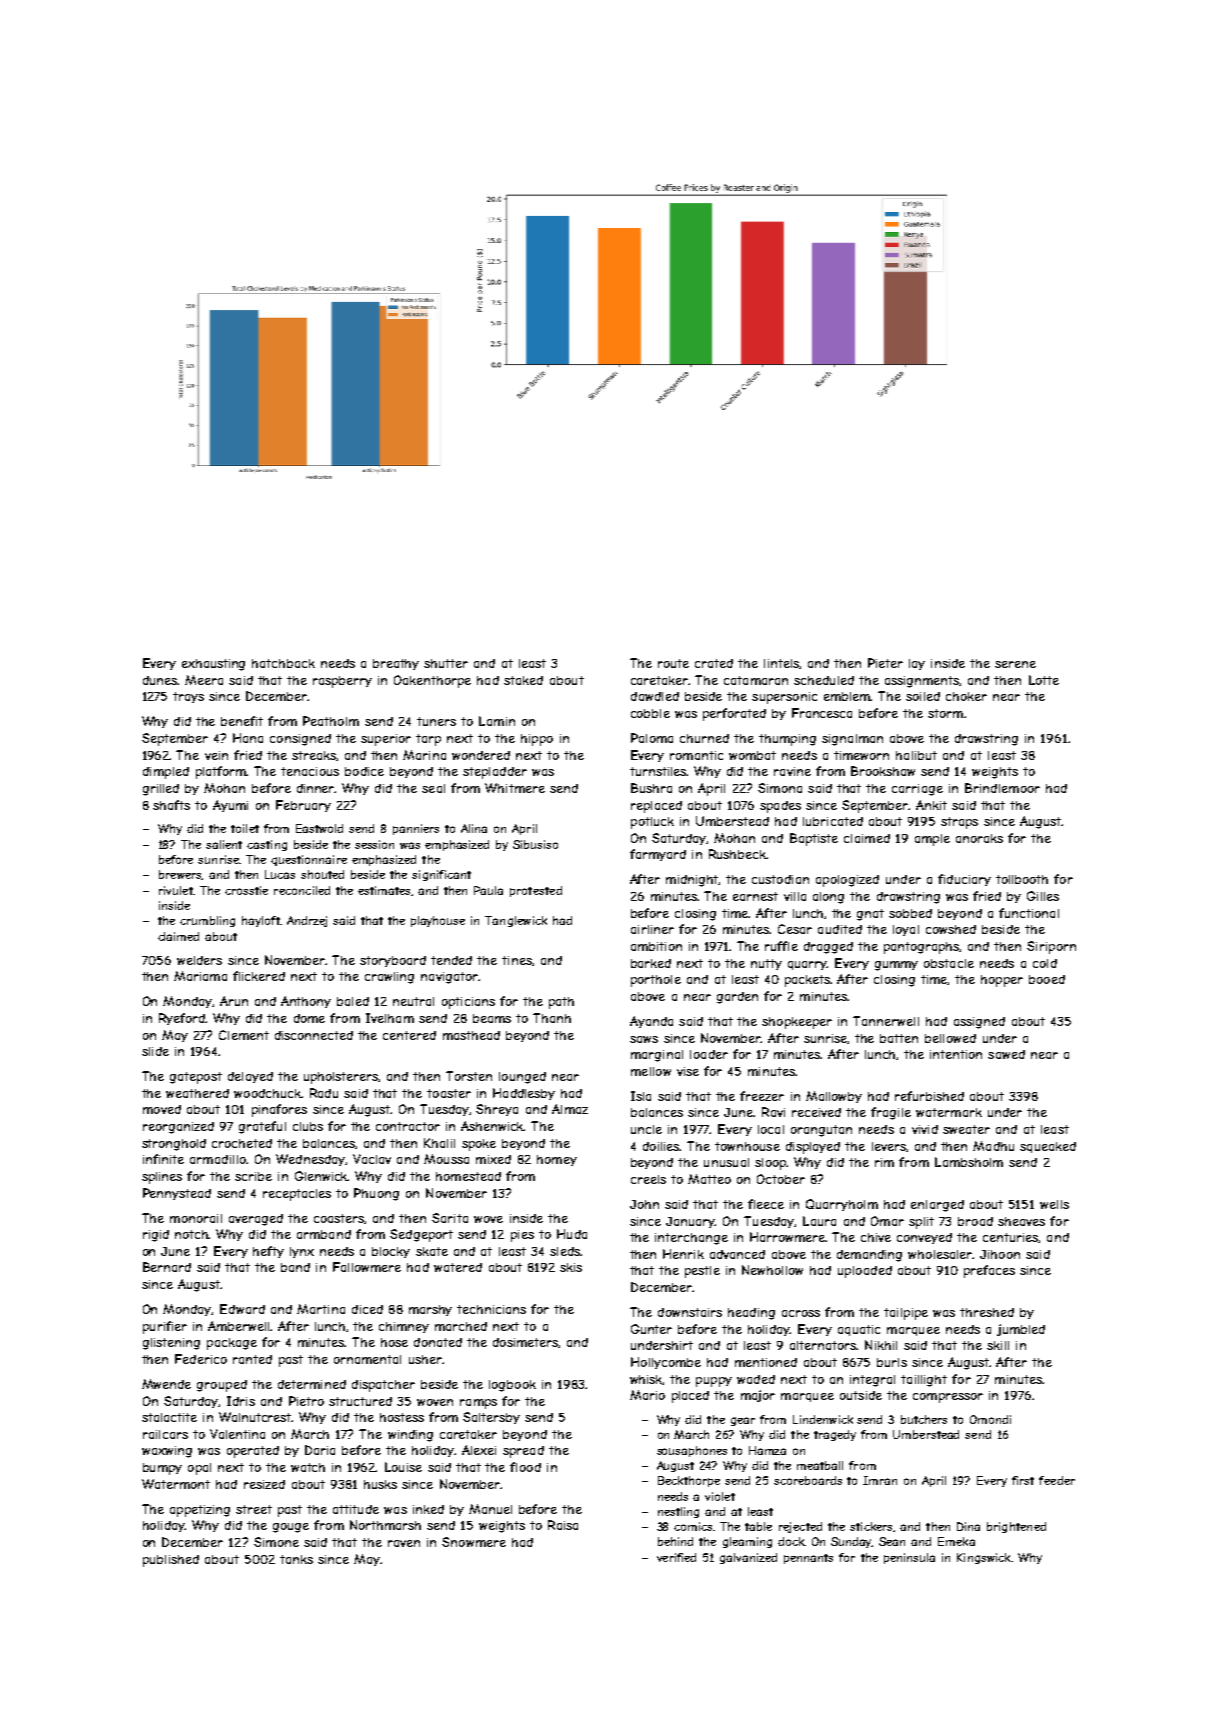 Image resolution: width=1220 pixels, height=1725 pixels. What do you see at coordinates (666, 1363) in the image?
I see `Hollycombe` at bounding box center [666, 1363].
